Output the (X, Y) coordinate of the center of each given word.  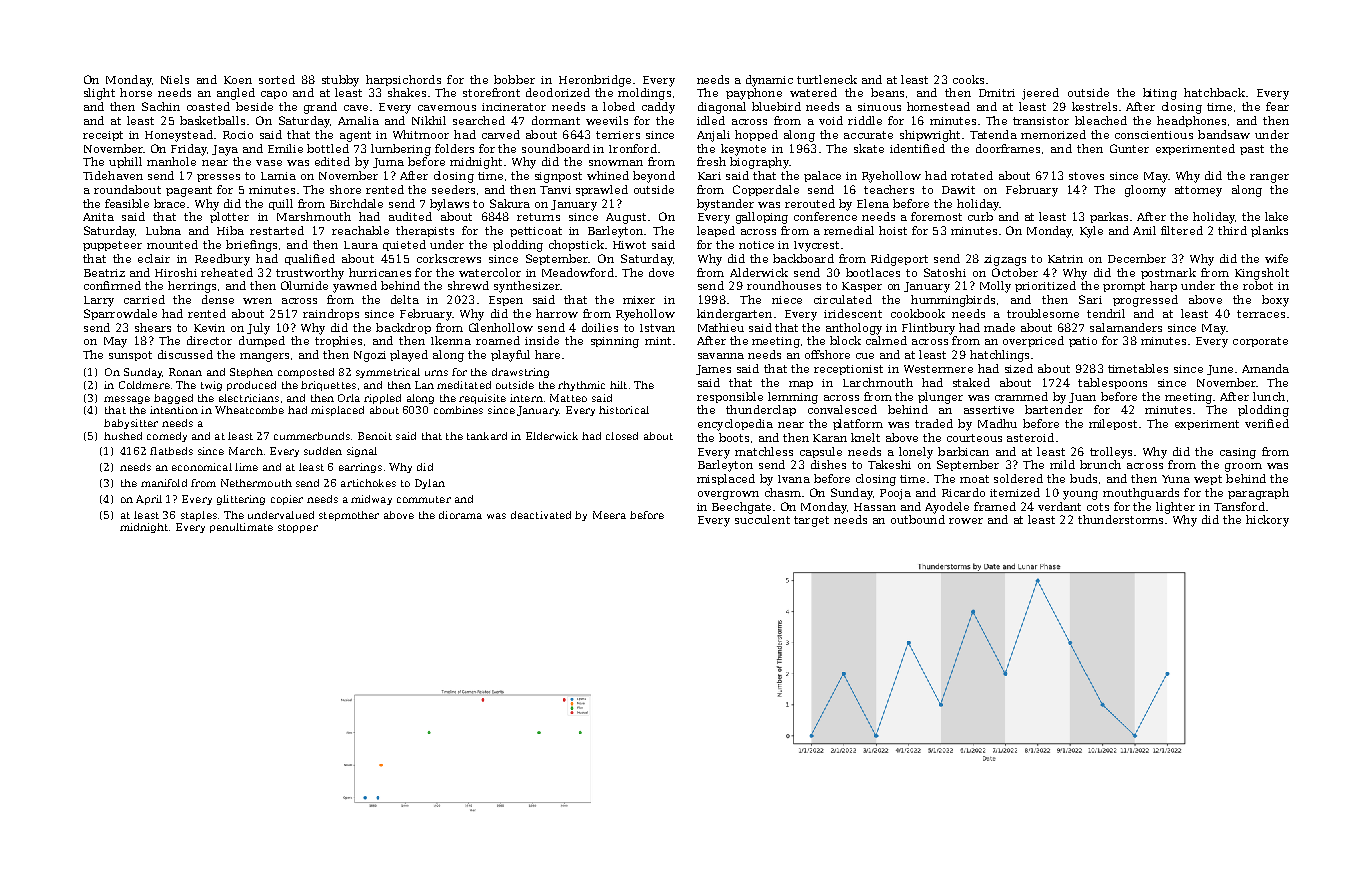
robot (1258, 285)
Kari (709, 176)
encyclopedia (735, 425)
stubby (340, 81)
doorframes (1008, 148)
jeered (1040, 94)
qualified (310, 259)
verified (1267, 423)
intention (174, 410)
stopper (298, 528)
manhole (171, 161)
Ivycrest (816, 246)
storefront (491, 92)
